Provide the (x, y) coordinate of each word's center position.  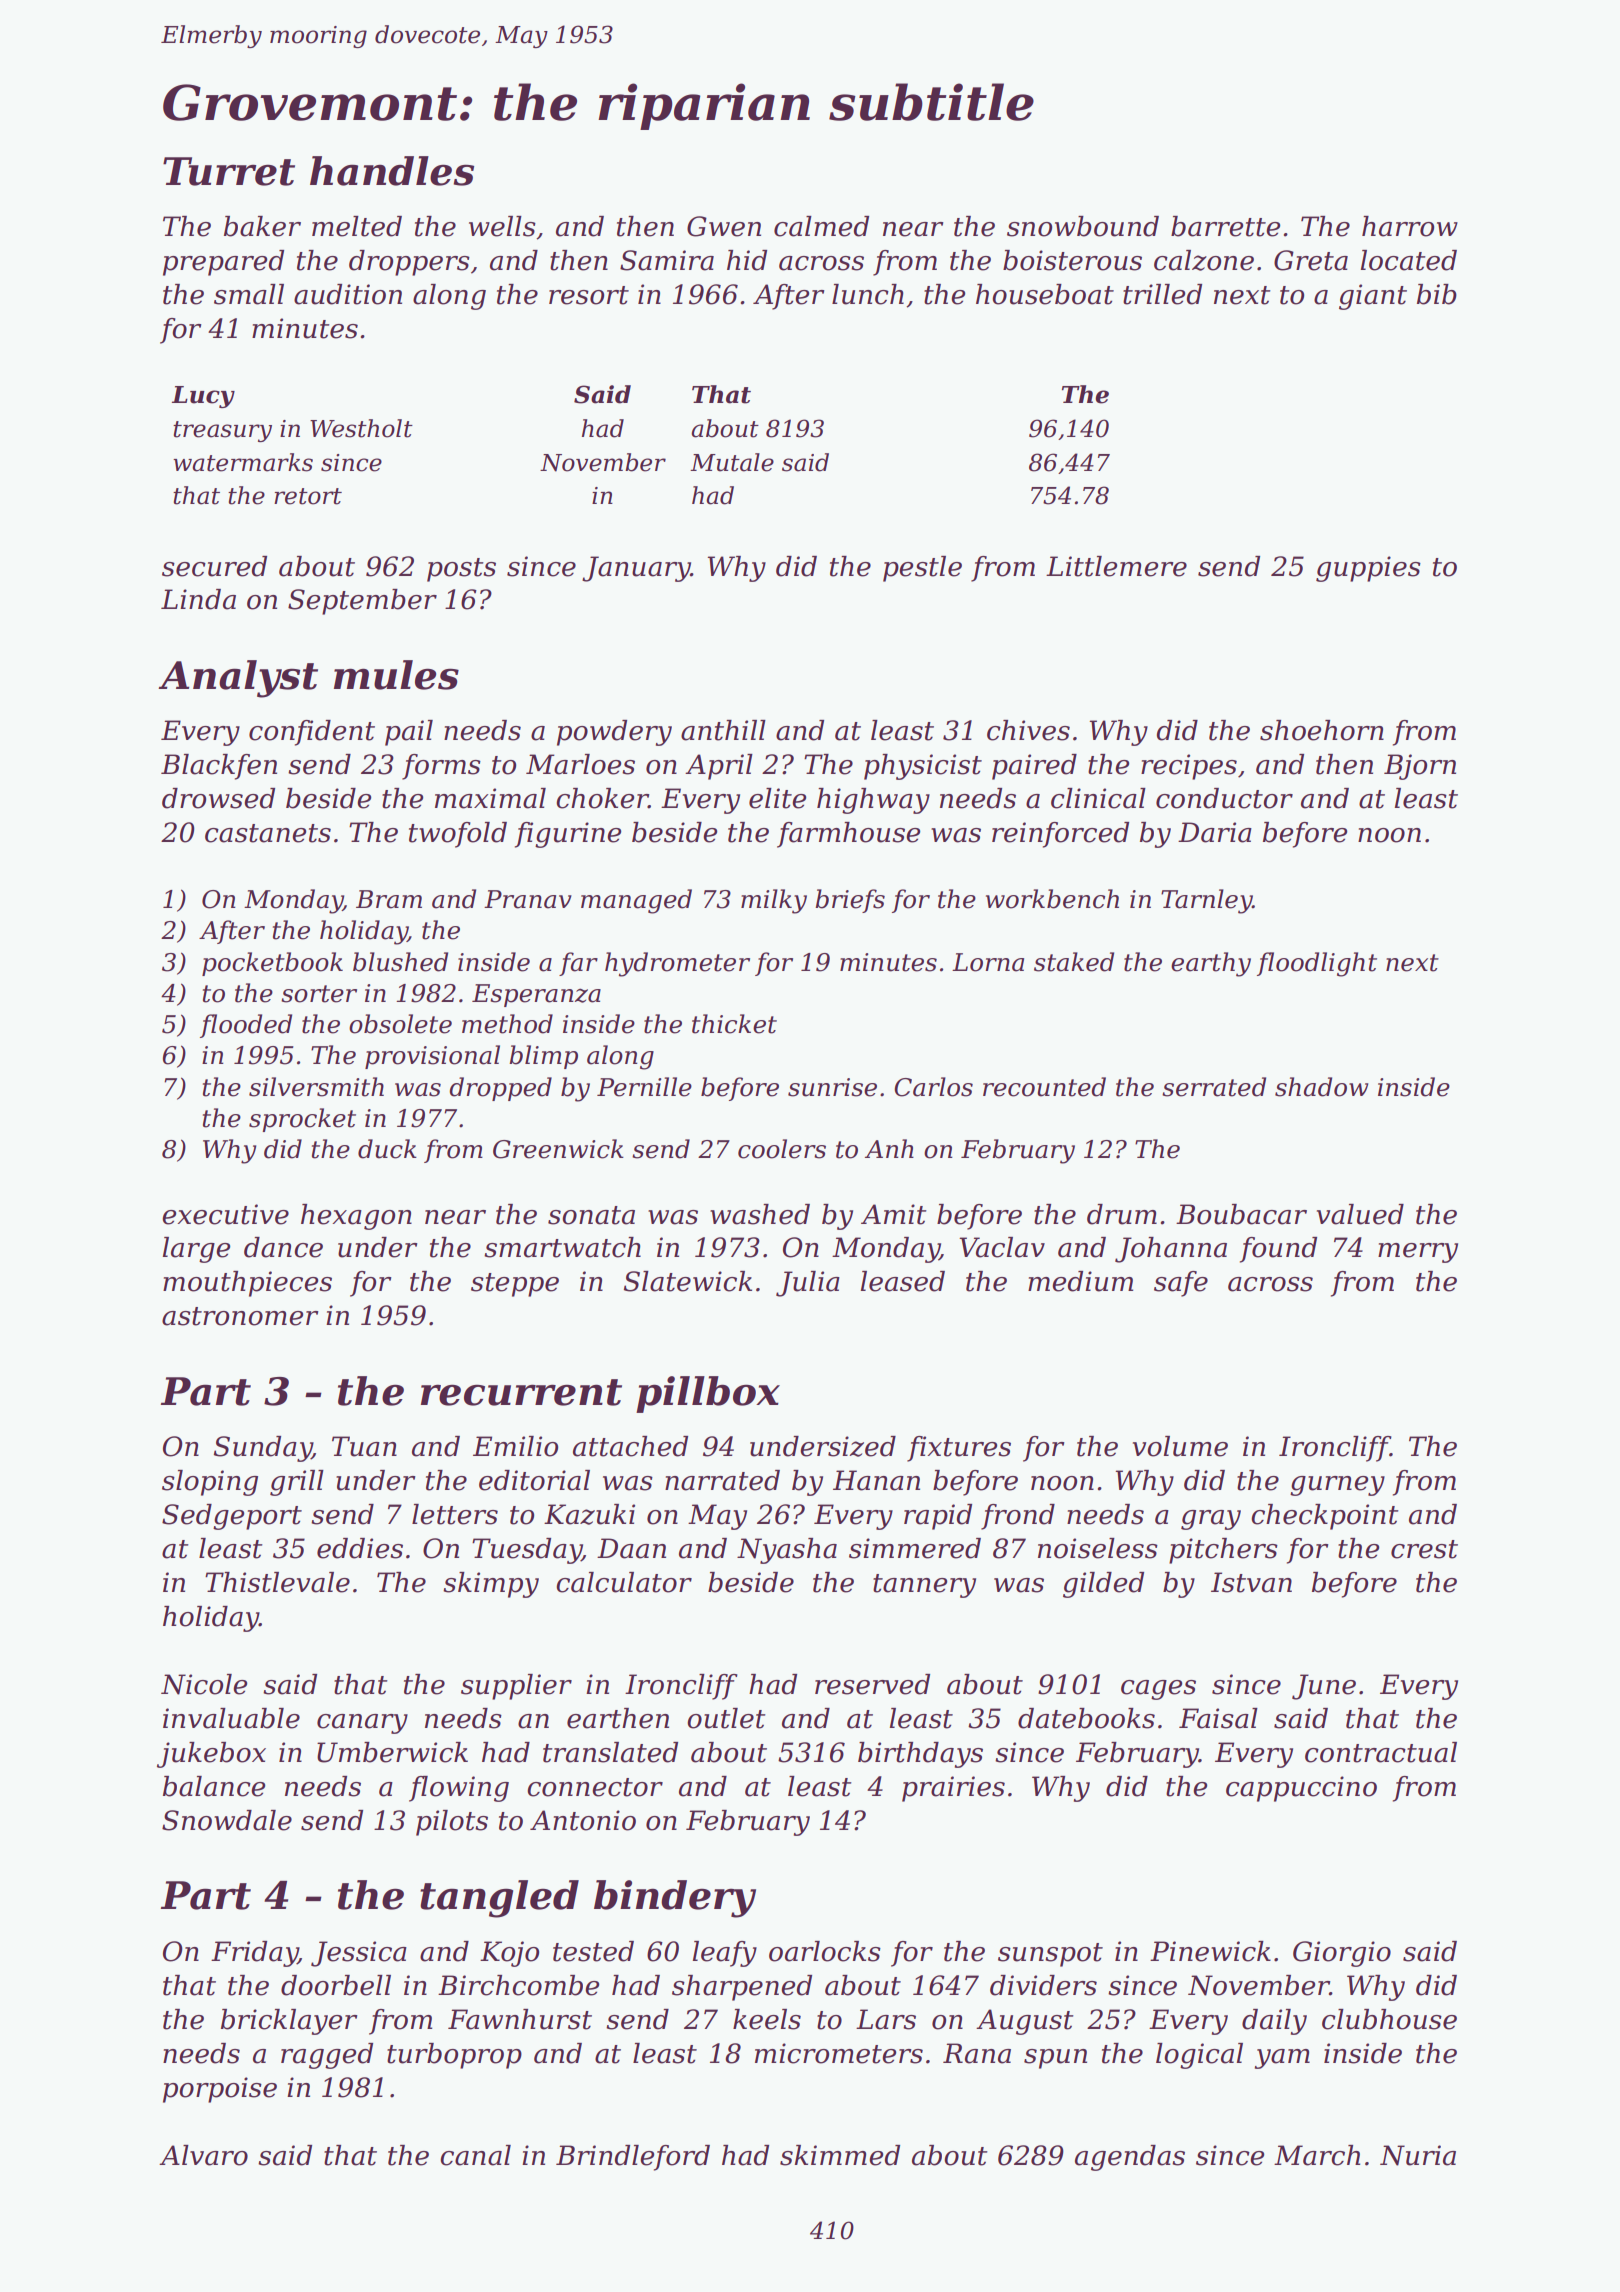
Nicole (204, 1684)
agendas (1130, 2158)
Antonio (583, 1820)
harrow (1410, 226)
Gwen (724, 226)
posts (461, 570)
